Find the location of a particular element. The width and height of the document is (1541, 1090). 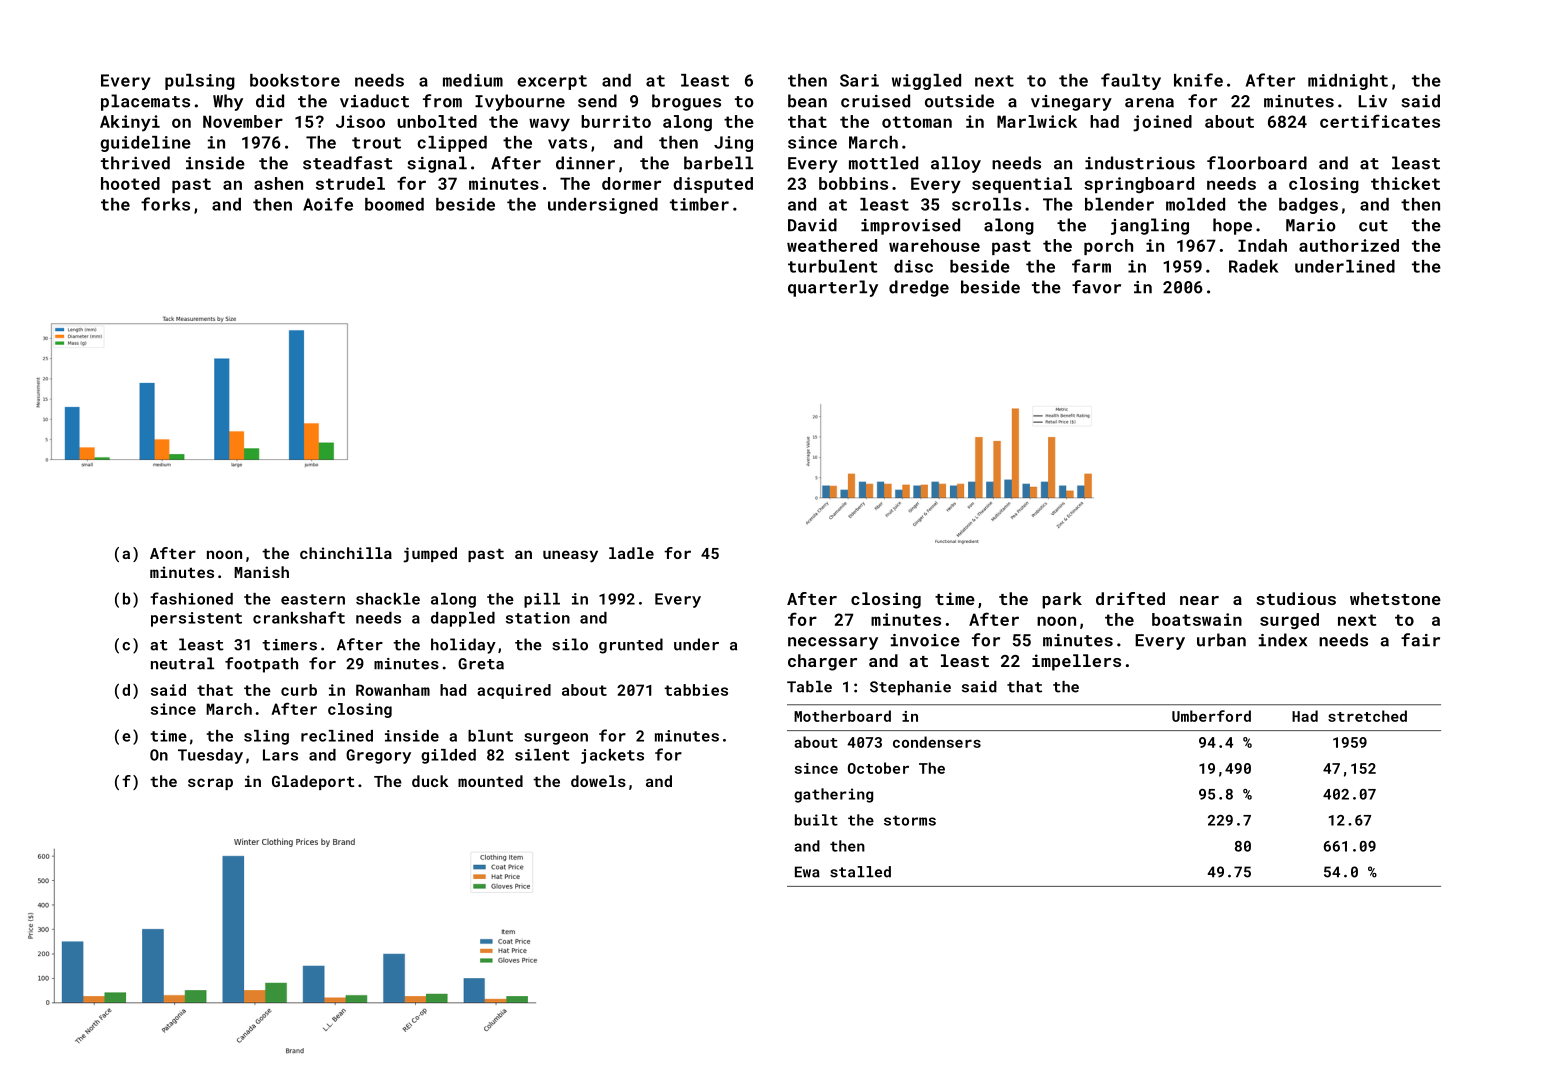

Manish is located at coordinates (261, 572).
